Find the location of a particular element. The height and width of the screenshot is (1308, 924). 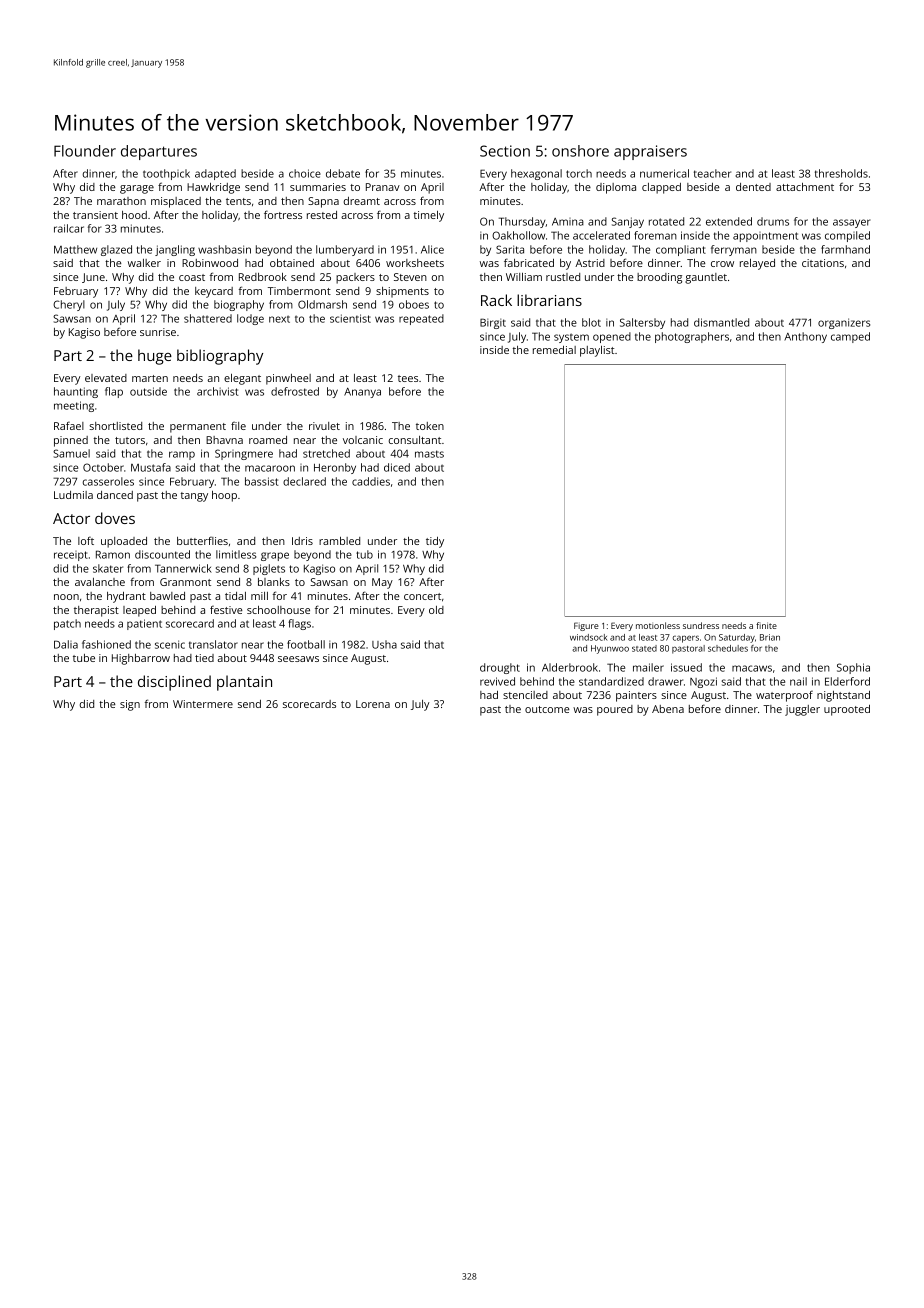

thresholds is located at coordinates (841, 173).
